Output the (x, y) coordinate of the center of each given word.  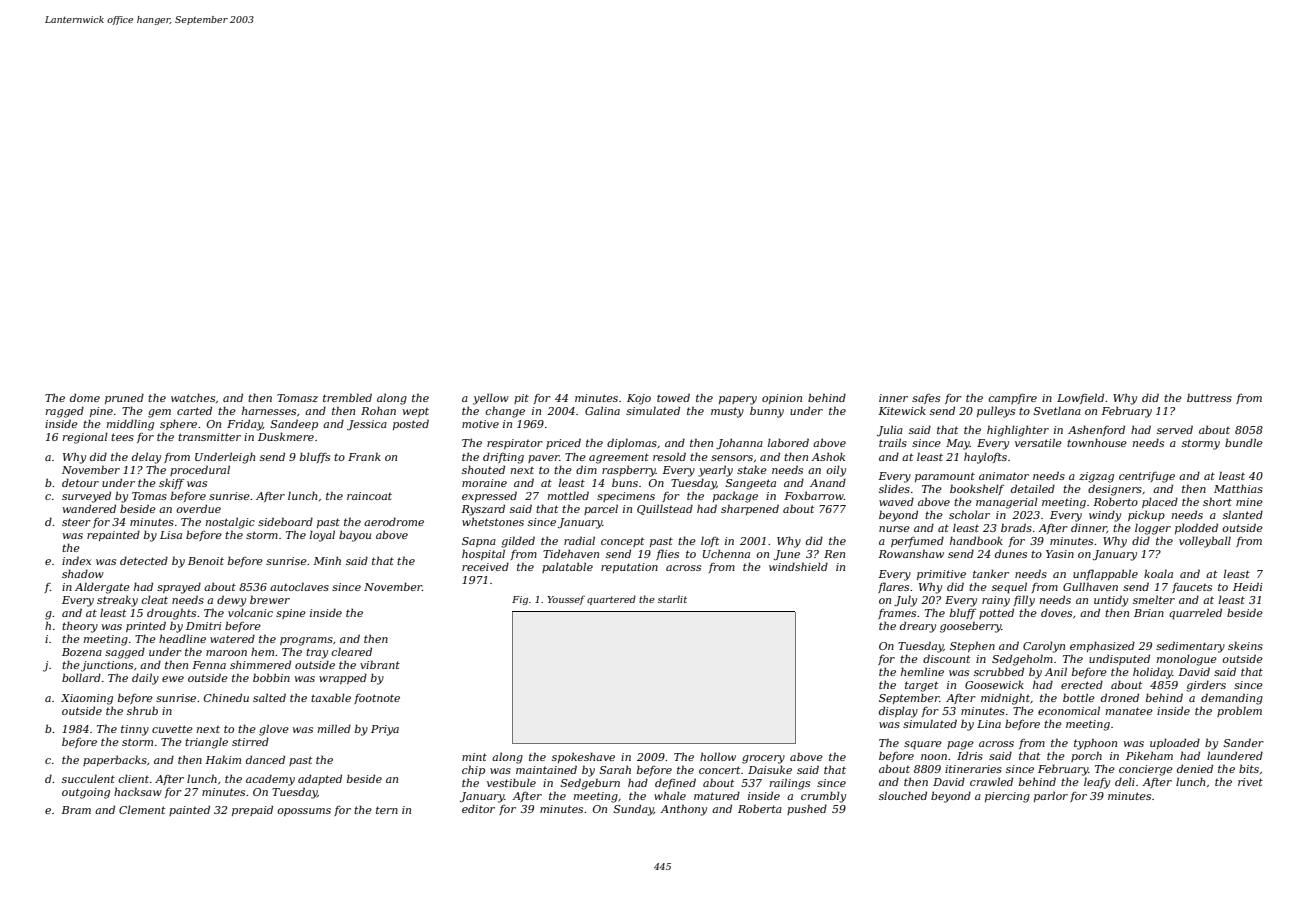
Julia (890, 431)
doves (1056, 612)
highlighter (1018, 431)
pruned (124, 398)
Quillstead (665, 509)
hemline (922, 671)
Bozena (82, 652)
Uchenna (726, 553)
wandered (89, 508)
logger (1153, 529)
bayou (355, 536)
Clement (142, 809)
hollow (718, 756)
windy (1105, 516)
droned (1120, 697)
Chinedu (226, 697)
